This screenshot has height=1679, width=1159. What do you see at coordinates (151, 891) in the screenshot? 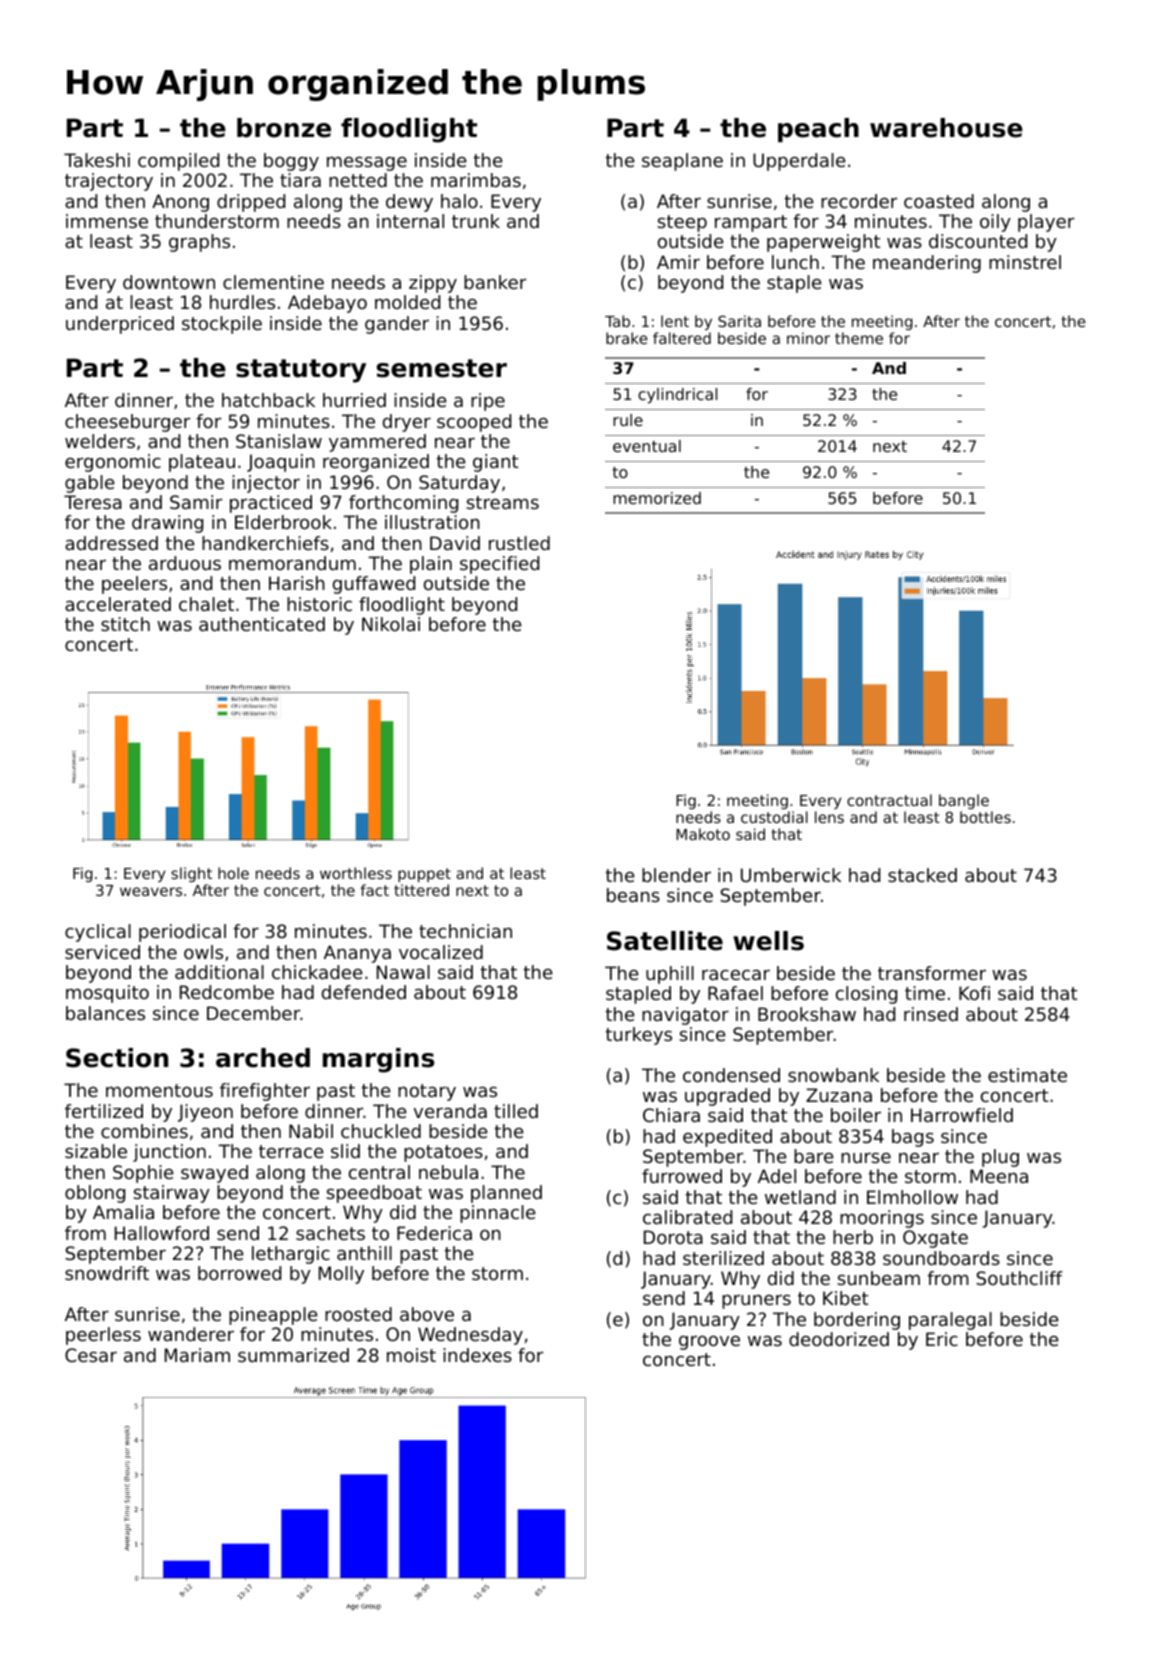
I see `weavers` at bounding box center [151, 891].
